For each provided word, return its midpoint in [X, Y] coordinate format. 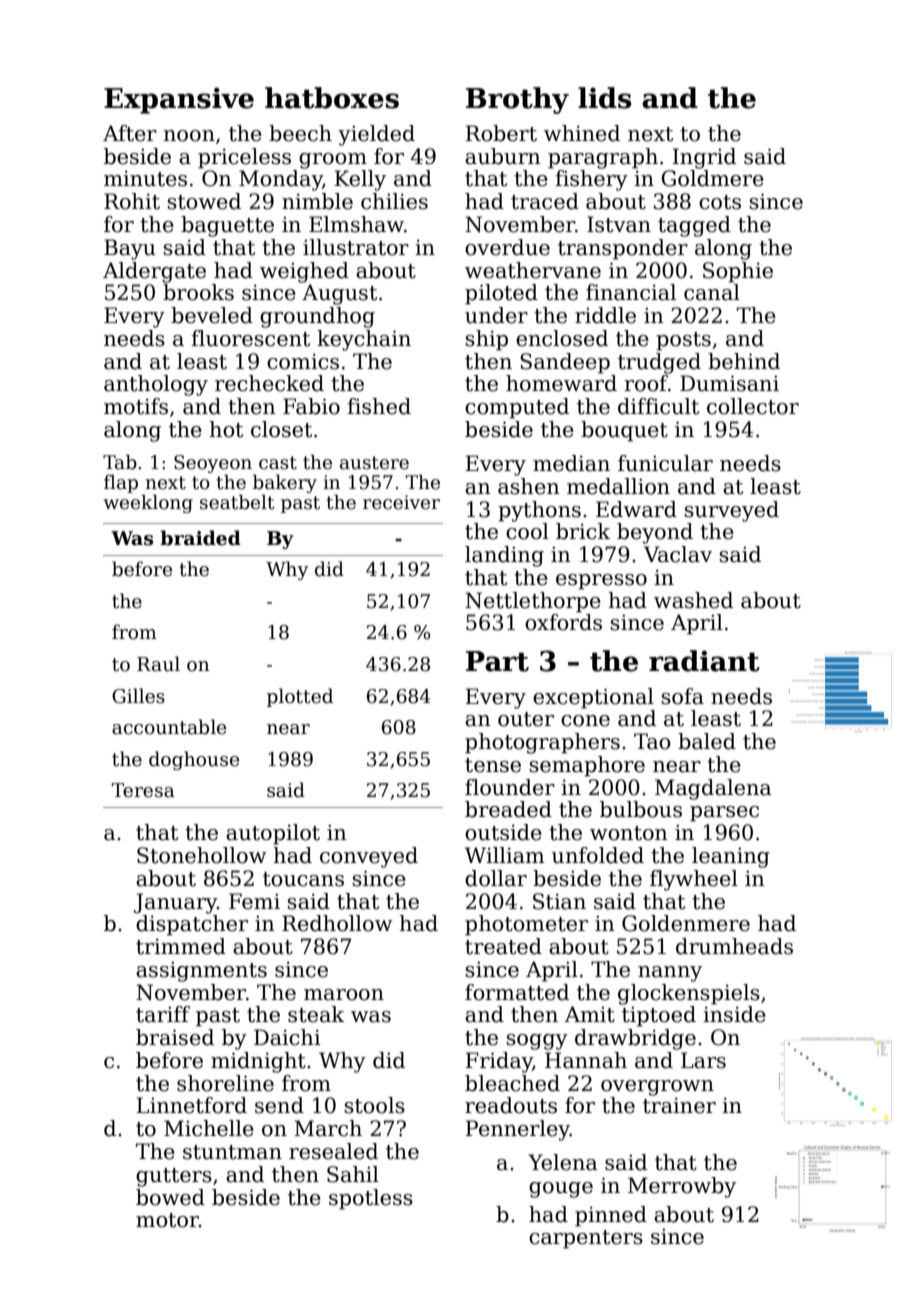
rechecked [269, 383]
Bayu [130, 249]
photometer [526, 925]
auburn [503, 156]
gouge [561, 1190]
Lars [703, 1060]
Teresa [143, 790]
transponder [623, 249]
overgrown [657, 1088]
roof [646, 383]
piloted [501, 294]
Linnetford [191, 1105]
